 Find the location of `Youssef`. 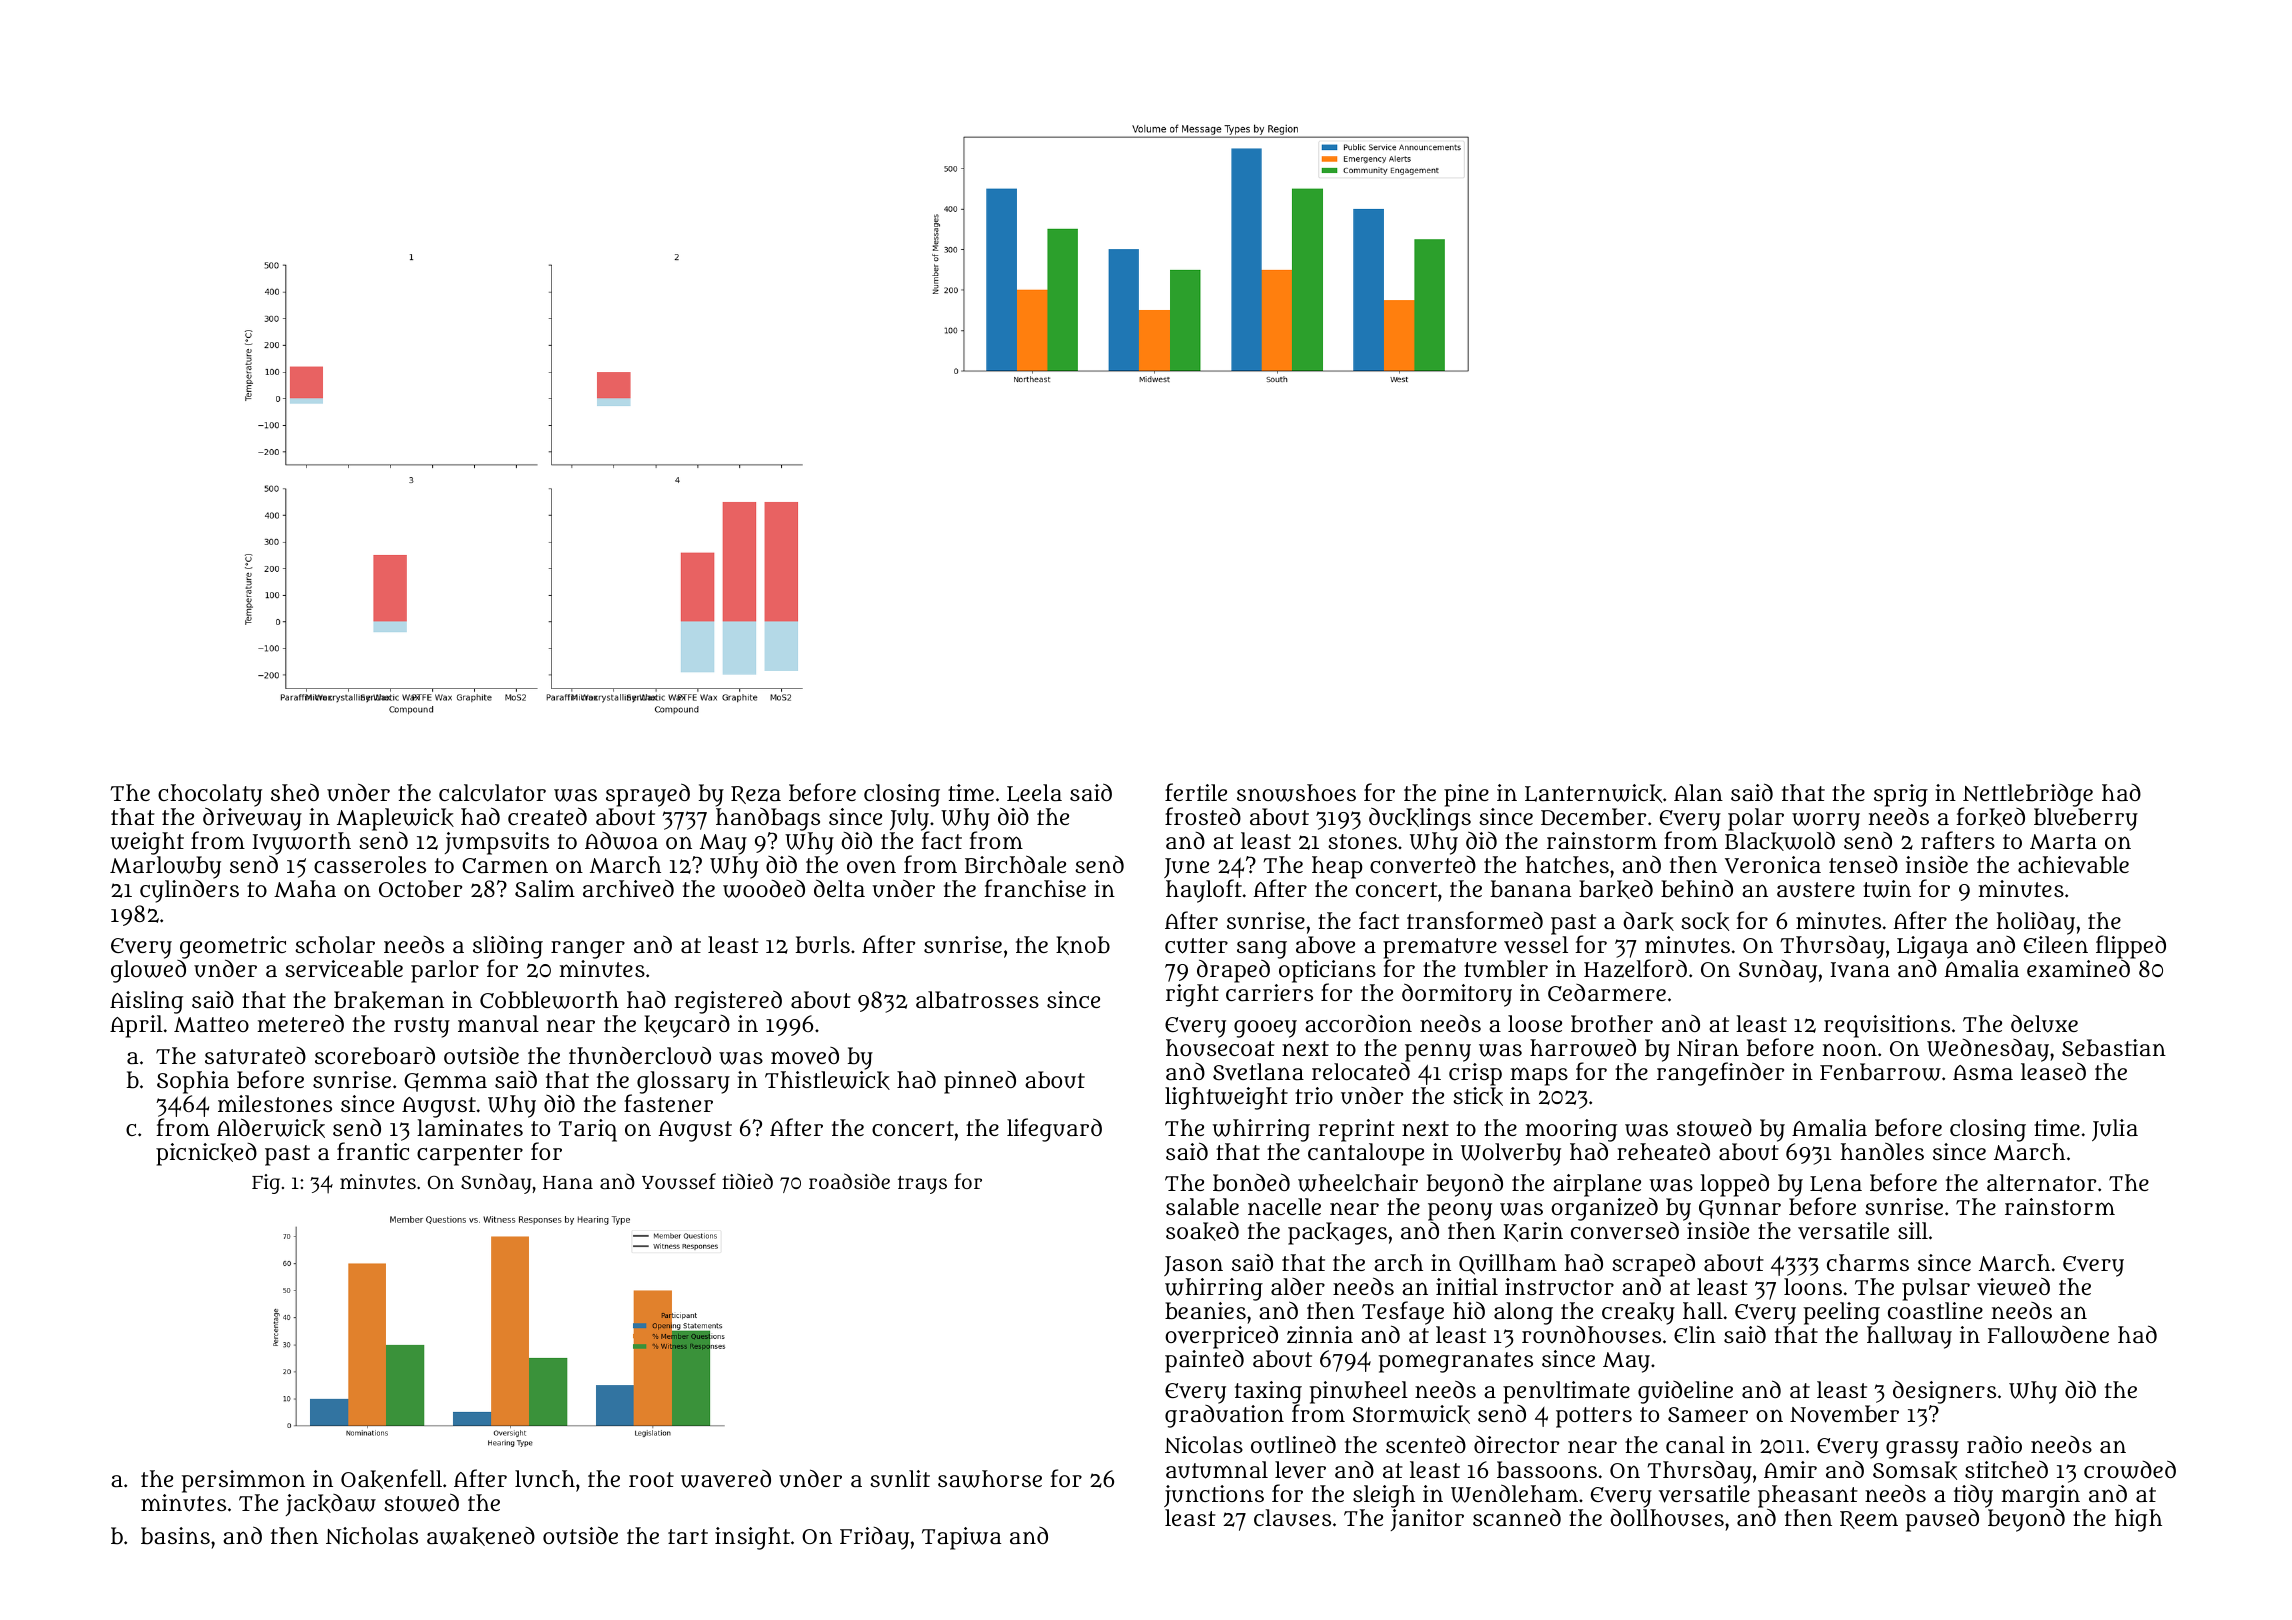

Youssef is located at coordinates (679, 1181).
